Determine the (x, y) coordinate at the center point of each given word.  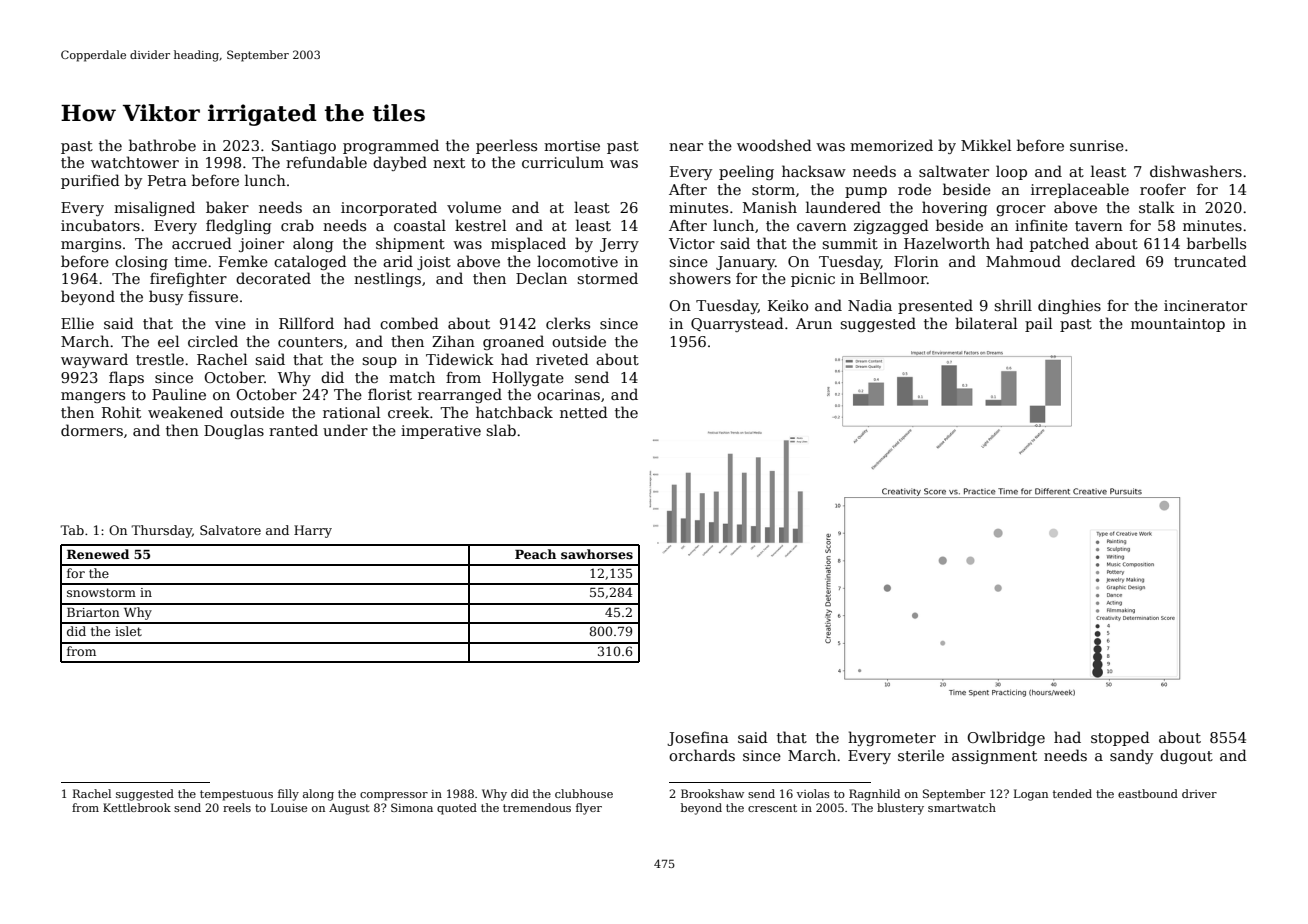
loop (1011, 172)
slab (501, 430)
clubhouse (584, 793)
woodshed (774, 145)
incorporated (389, 208)
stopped (1120, 738)
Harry (313, 531)
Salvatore (230, 530)
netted (584, 412)
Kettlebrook (137, 807)
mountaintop (1178, 325)
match (412, 377)
